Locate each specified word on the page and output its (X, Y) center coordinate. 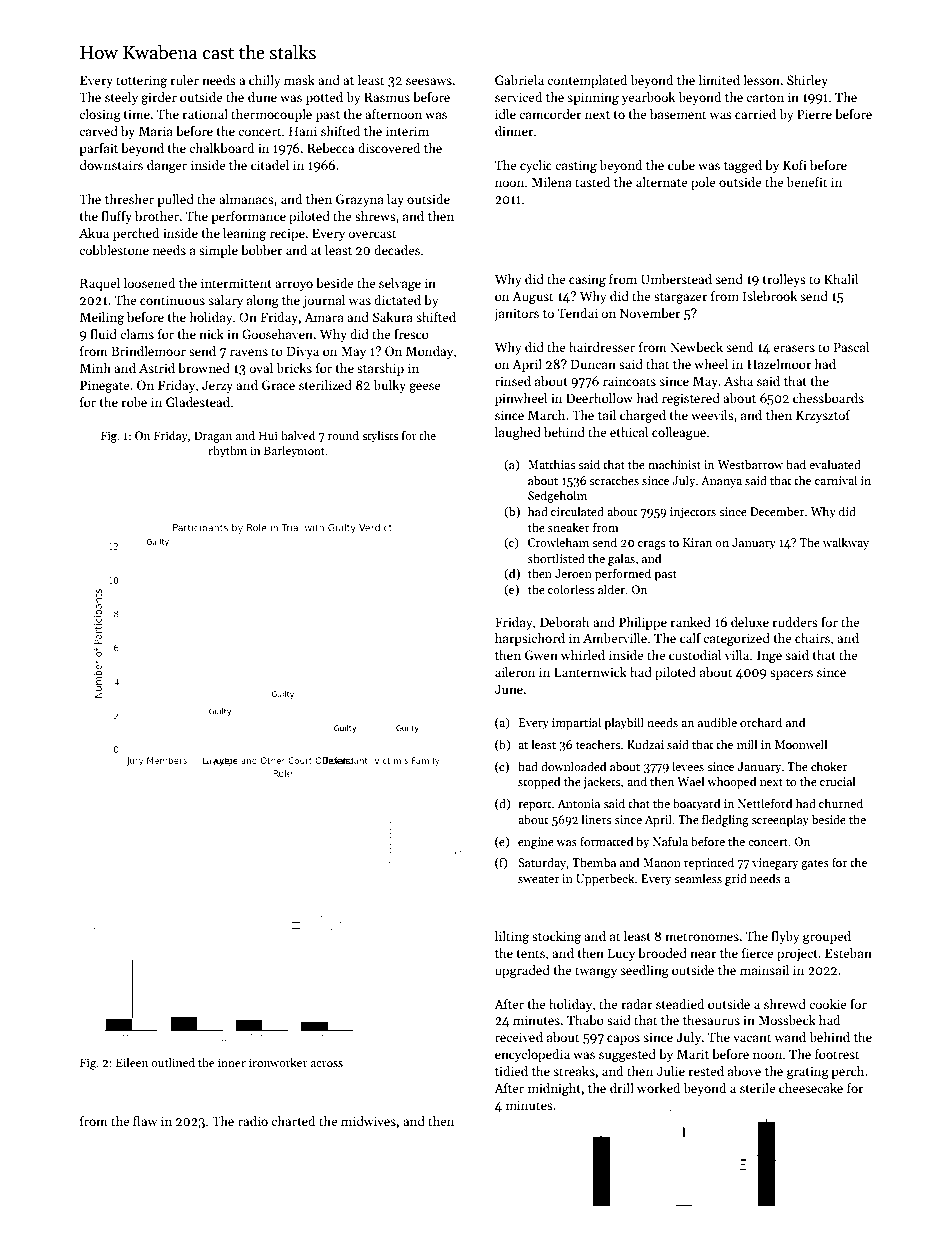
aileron (515, 672)
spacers (791, 675)
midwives (368, 1121)
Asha (738, 381)
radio (253, 1121)
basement (678, 114)
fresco (411, 334)
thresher (129, 199)
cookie (828, 1004)
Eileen (132, 1062)
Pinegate (105, 386)
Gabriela (519, 80)
